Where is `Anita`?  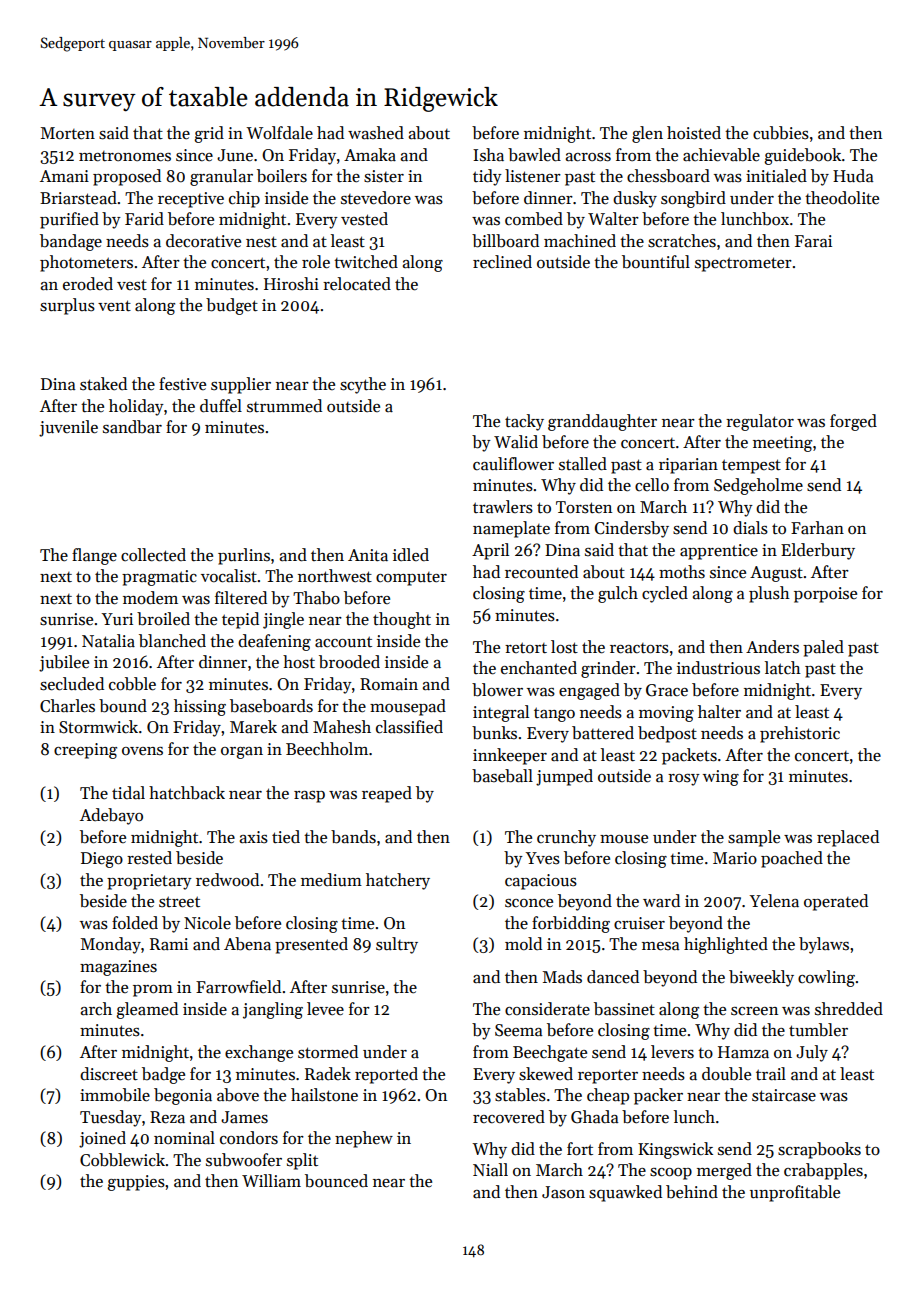
Anita is located at coordinates (368, 555).
